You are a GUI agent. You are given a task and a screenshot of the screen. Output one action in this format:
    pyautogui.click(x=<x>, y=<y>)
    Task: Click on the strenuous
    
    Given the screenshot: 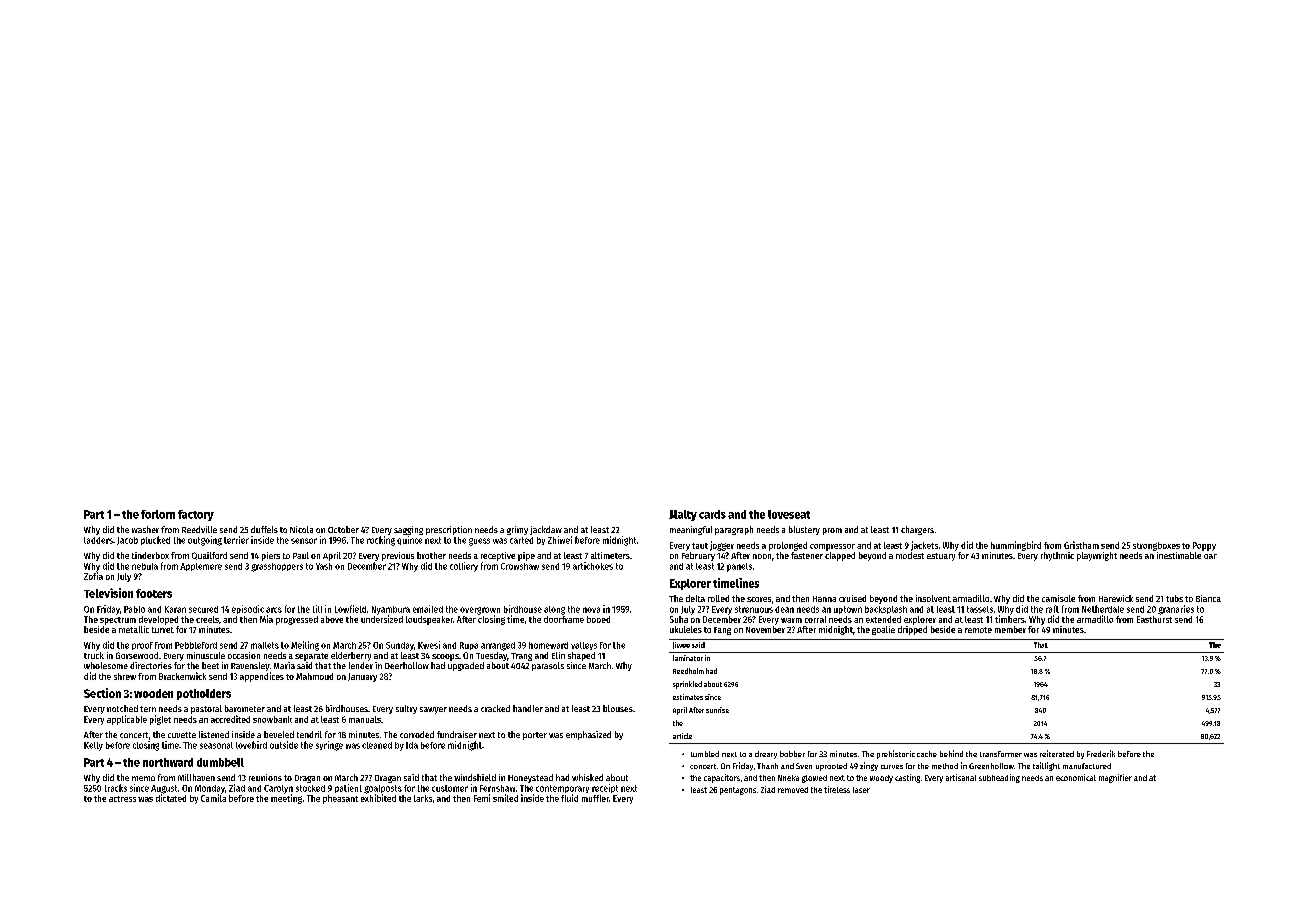 What is the action you would take?
    pyautogui.click(x=754, y=609)
